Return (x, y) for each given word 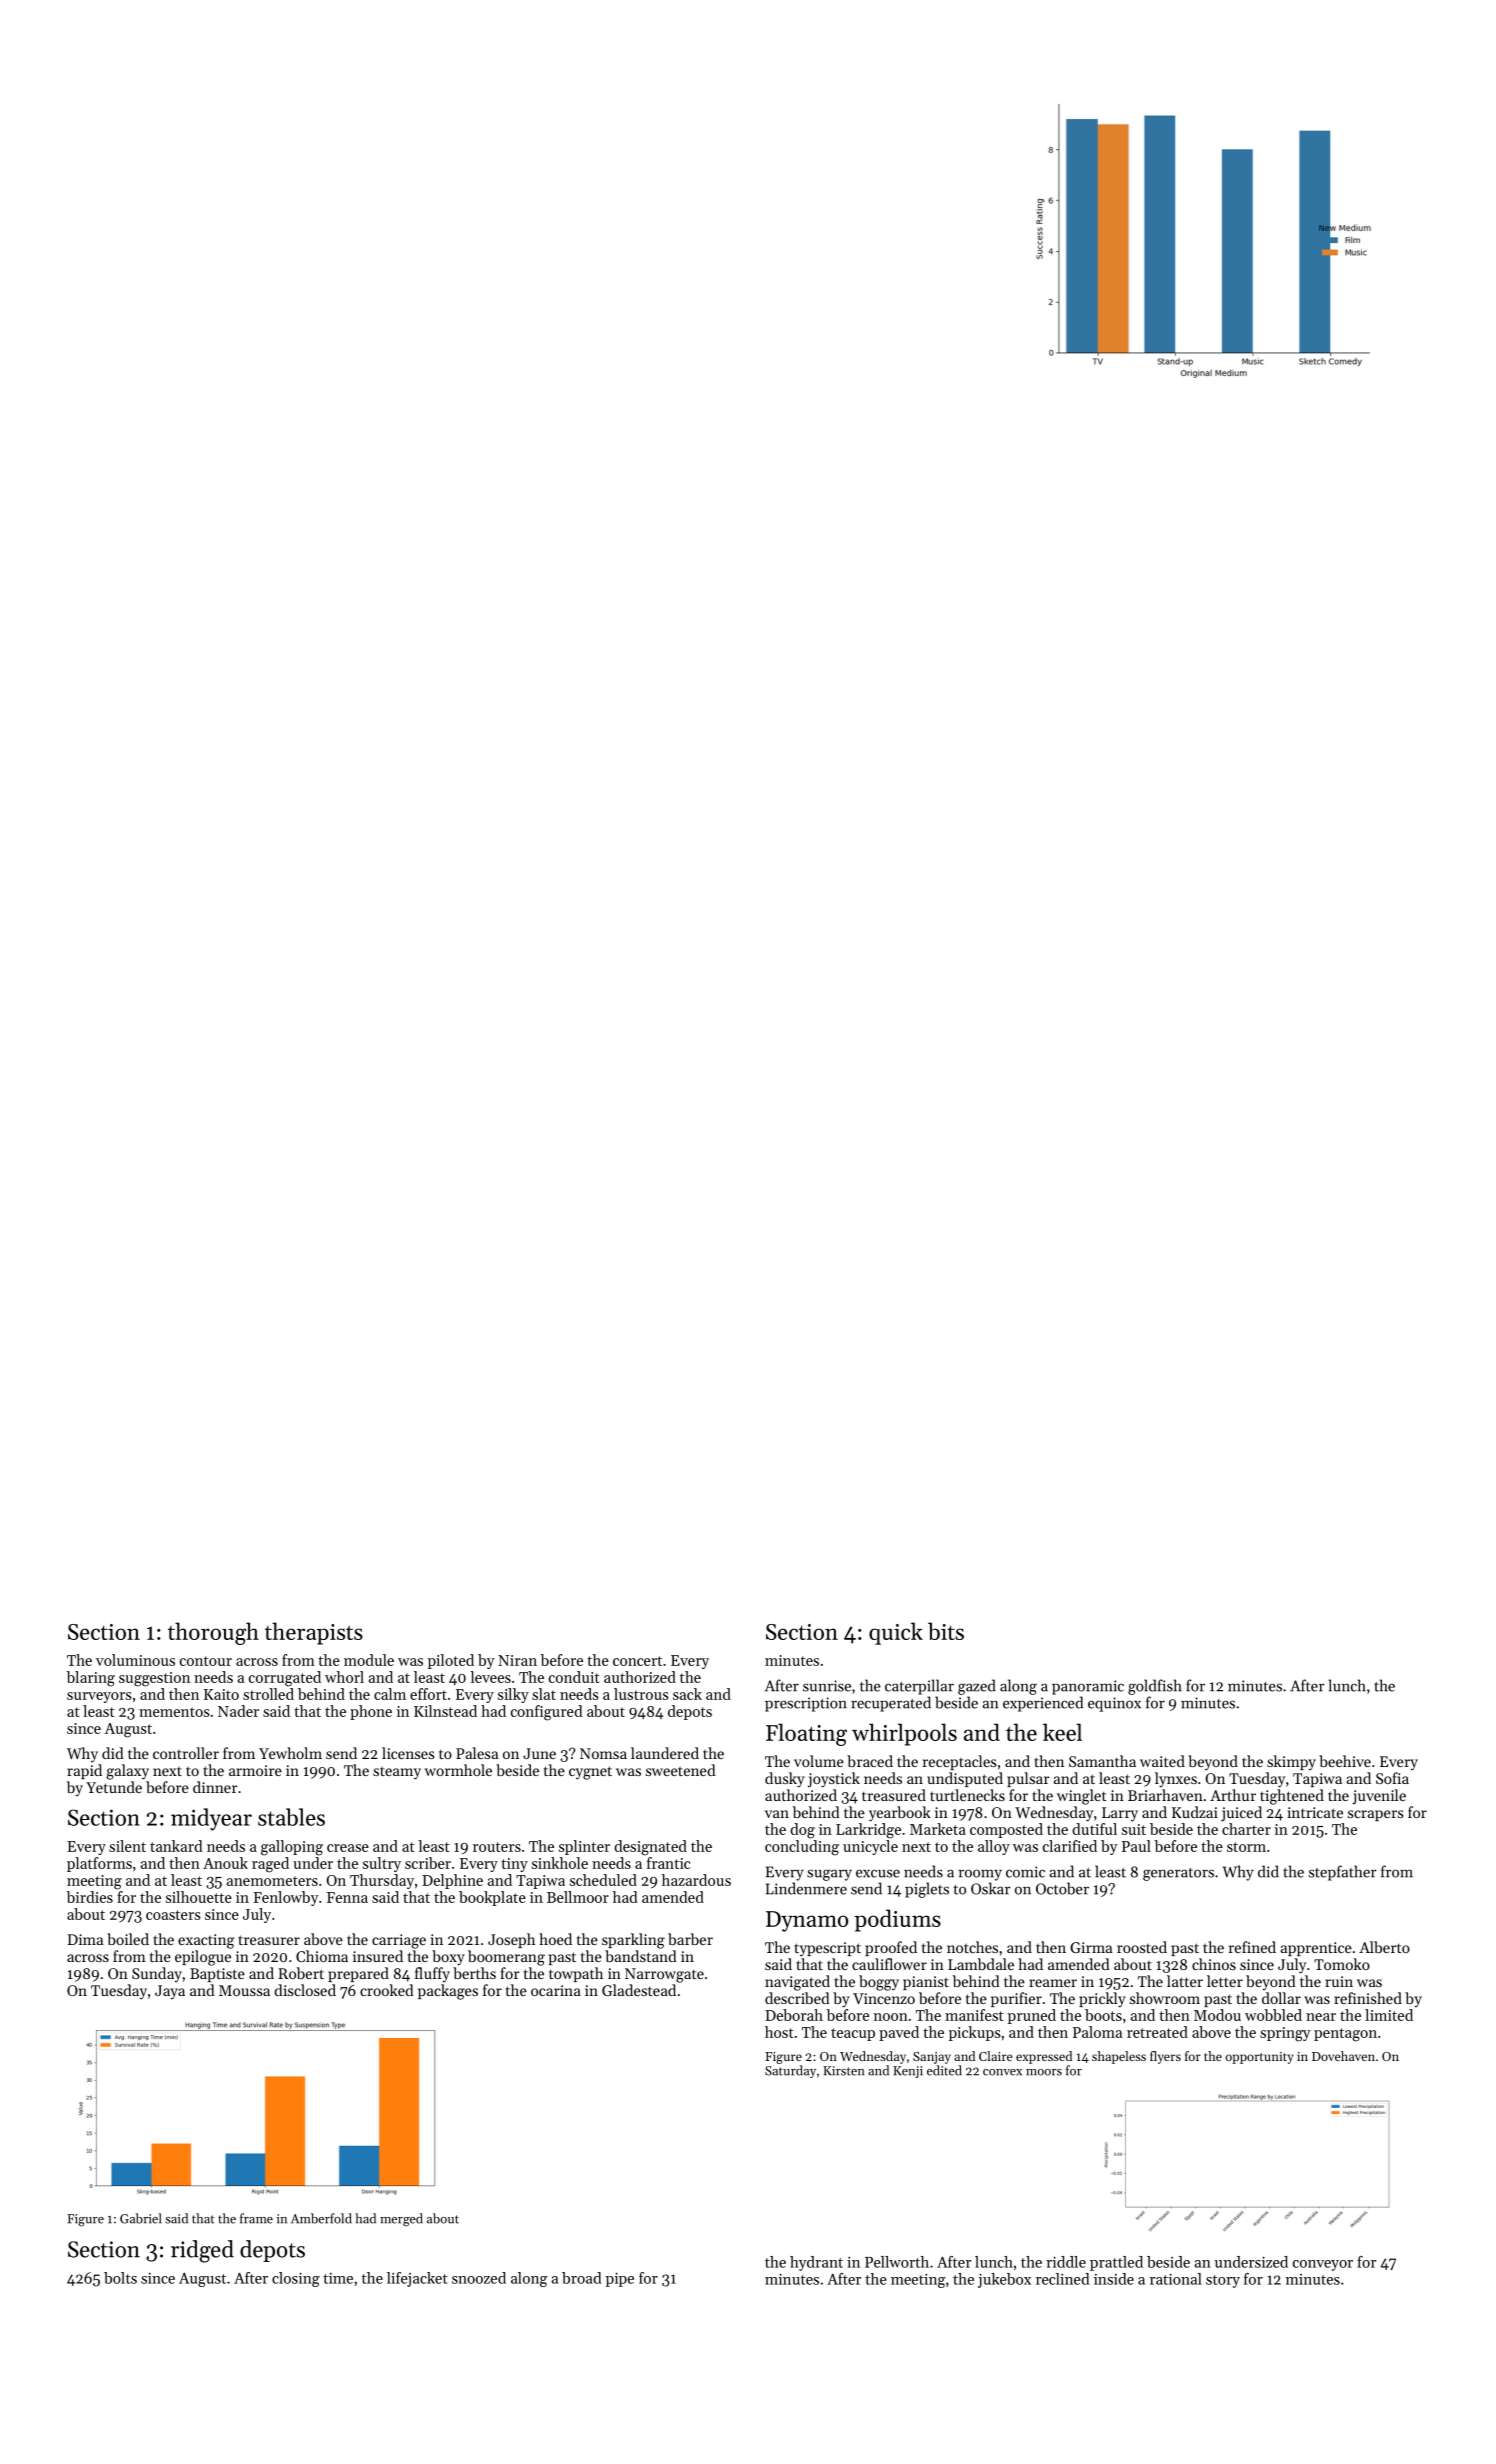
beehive (1345, 1761)
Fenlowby (286, 1898)
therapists (314, 1633)
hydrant (816, 2263)
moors (1044, 2072)
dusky (785, 1780)
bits (946, 1631)
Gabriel (140, 2218)
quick (896, 1633)
